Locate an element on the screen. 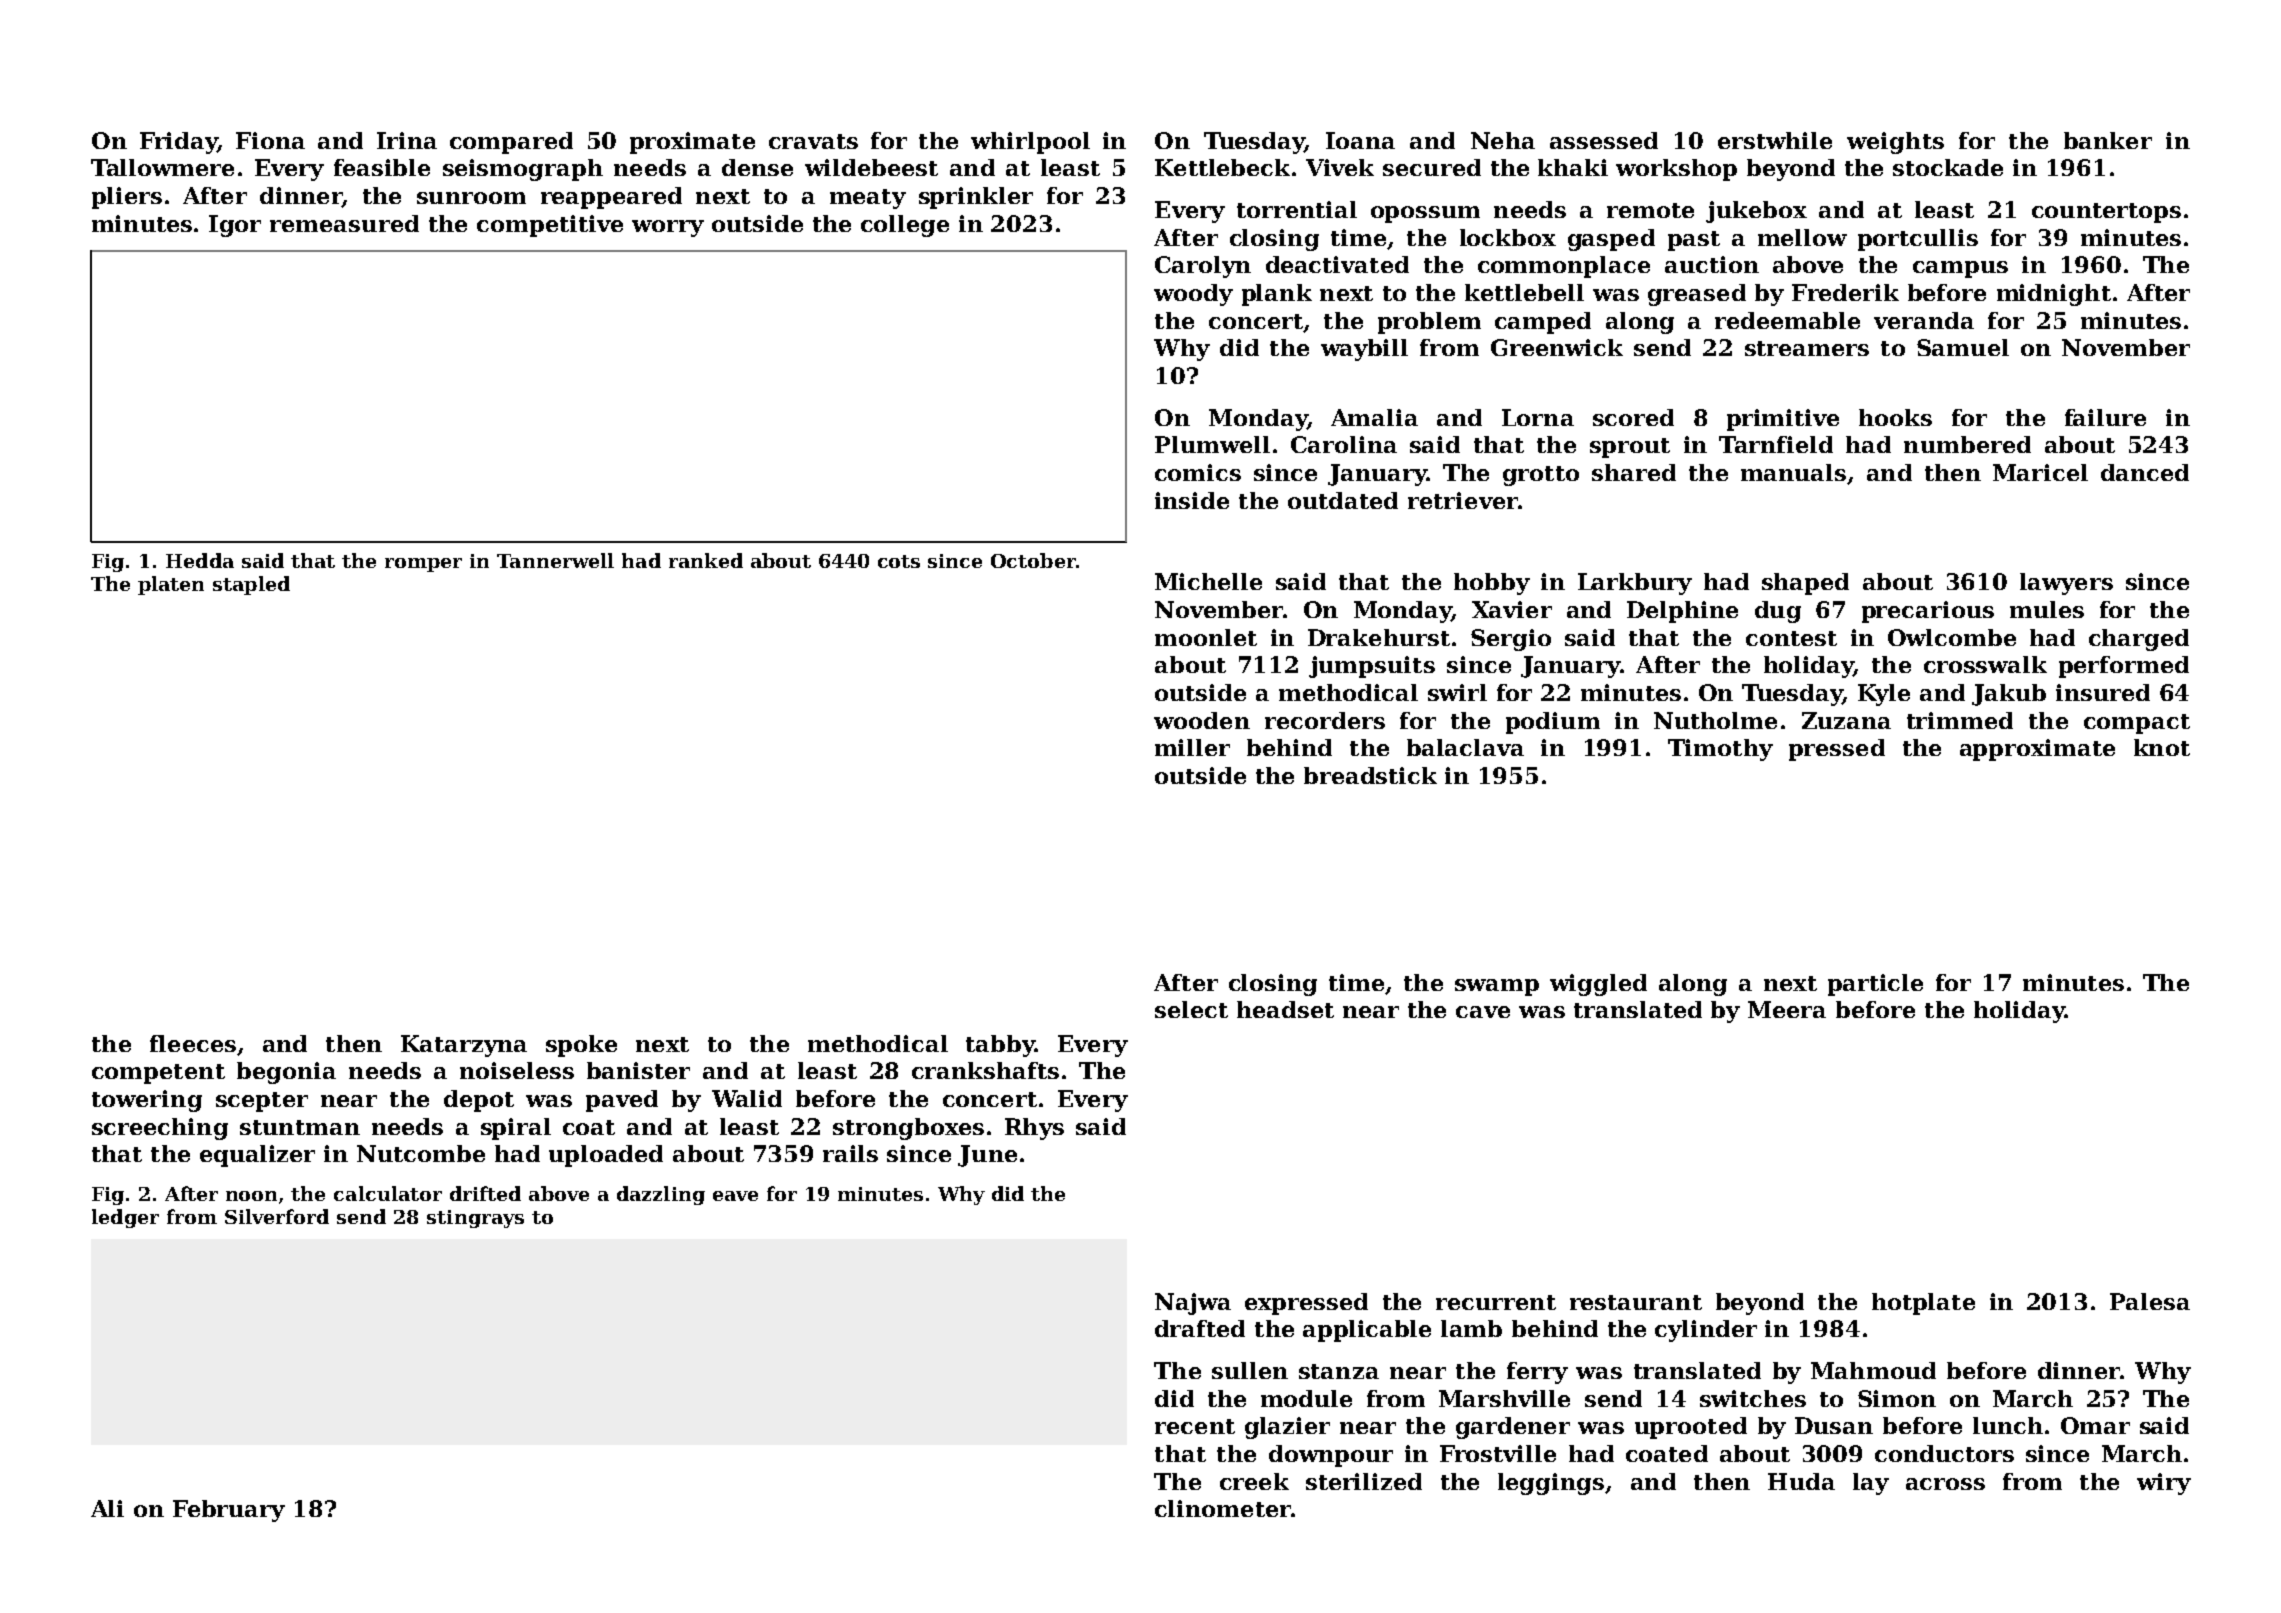 The image size is (2281, 1613). Timothy is located at coordinates (1720, 750).
